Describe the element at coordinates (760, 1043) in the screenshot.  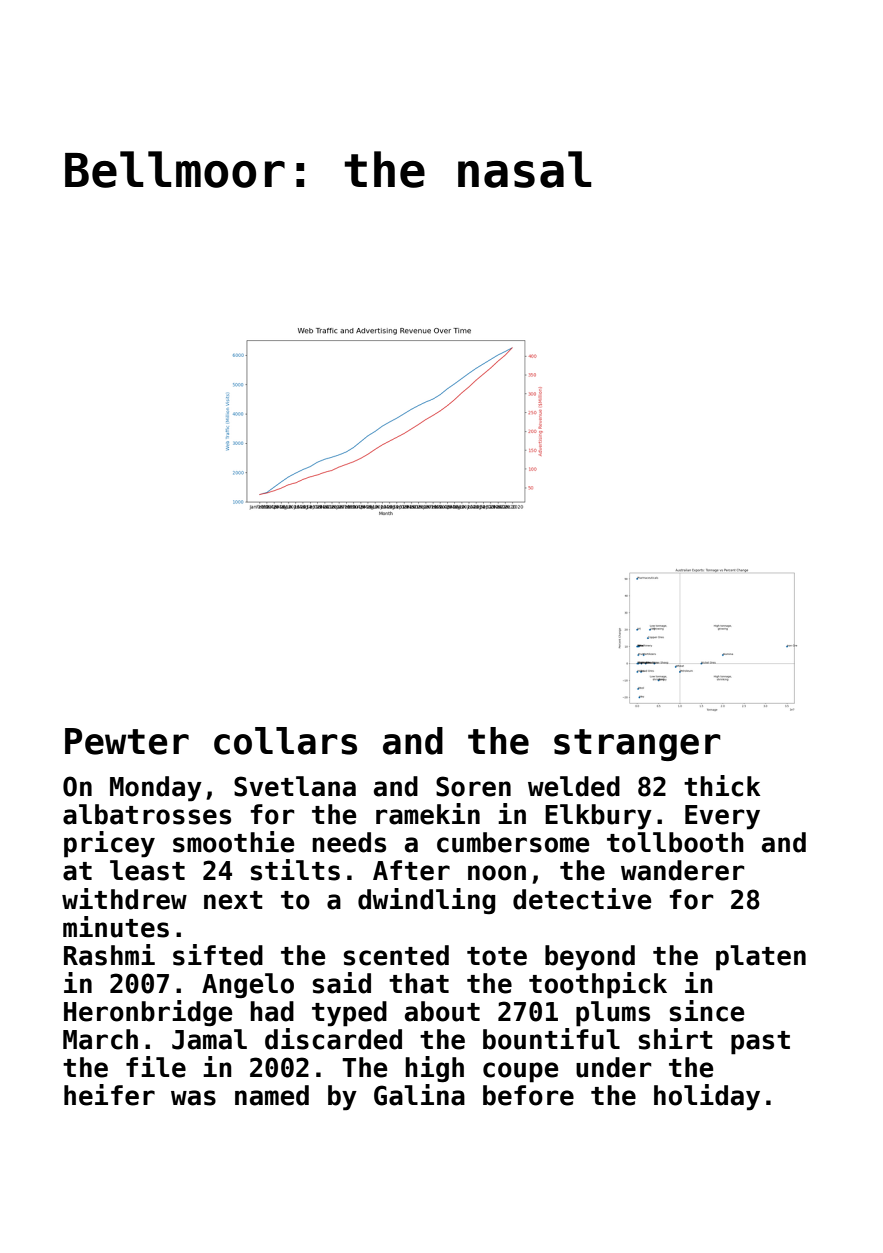
I see `past` at that location.
